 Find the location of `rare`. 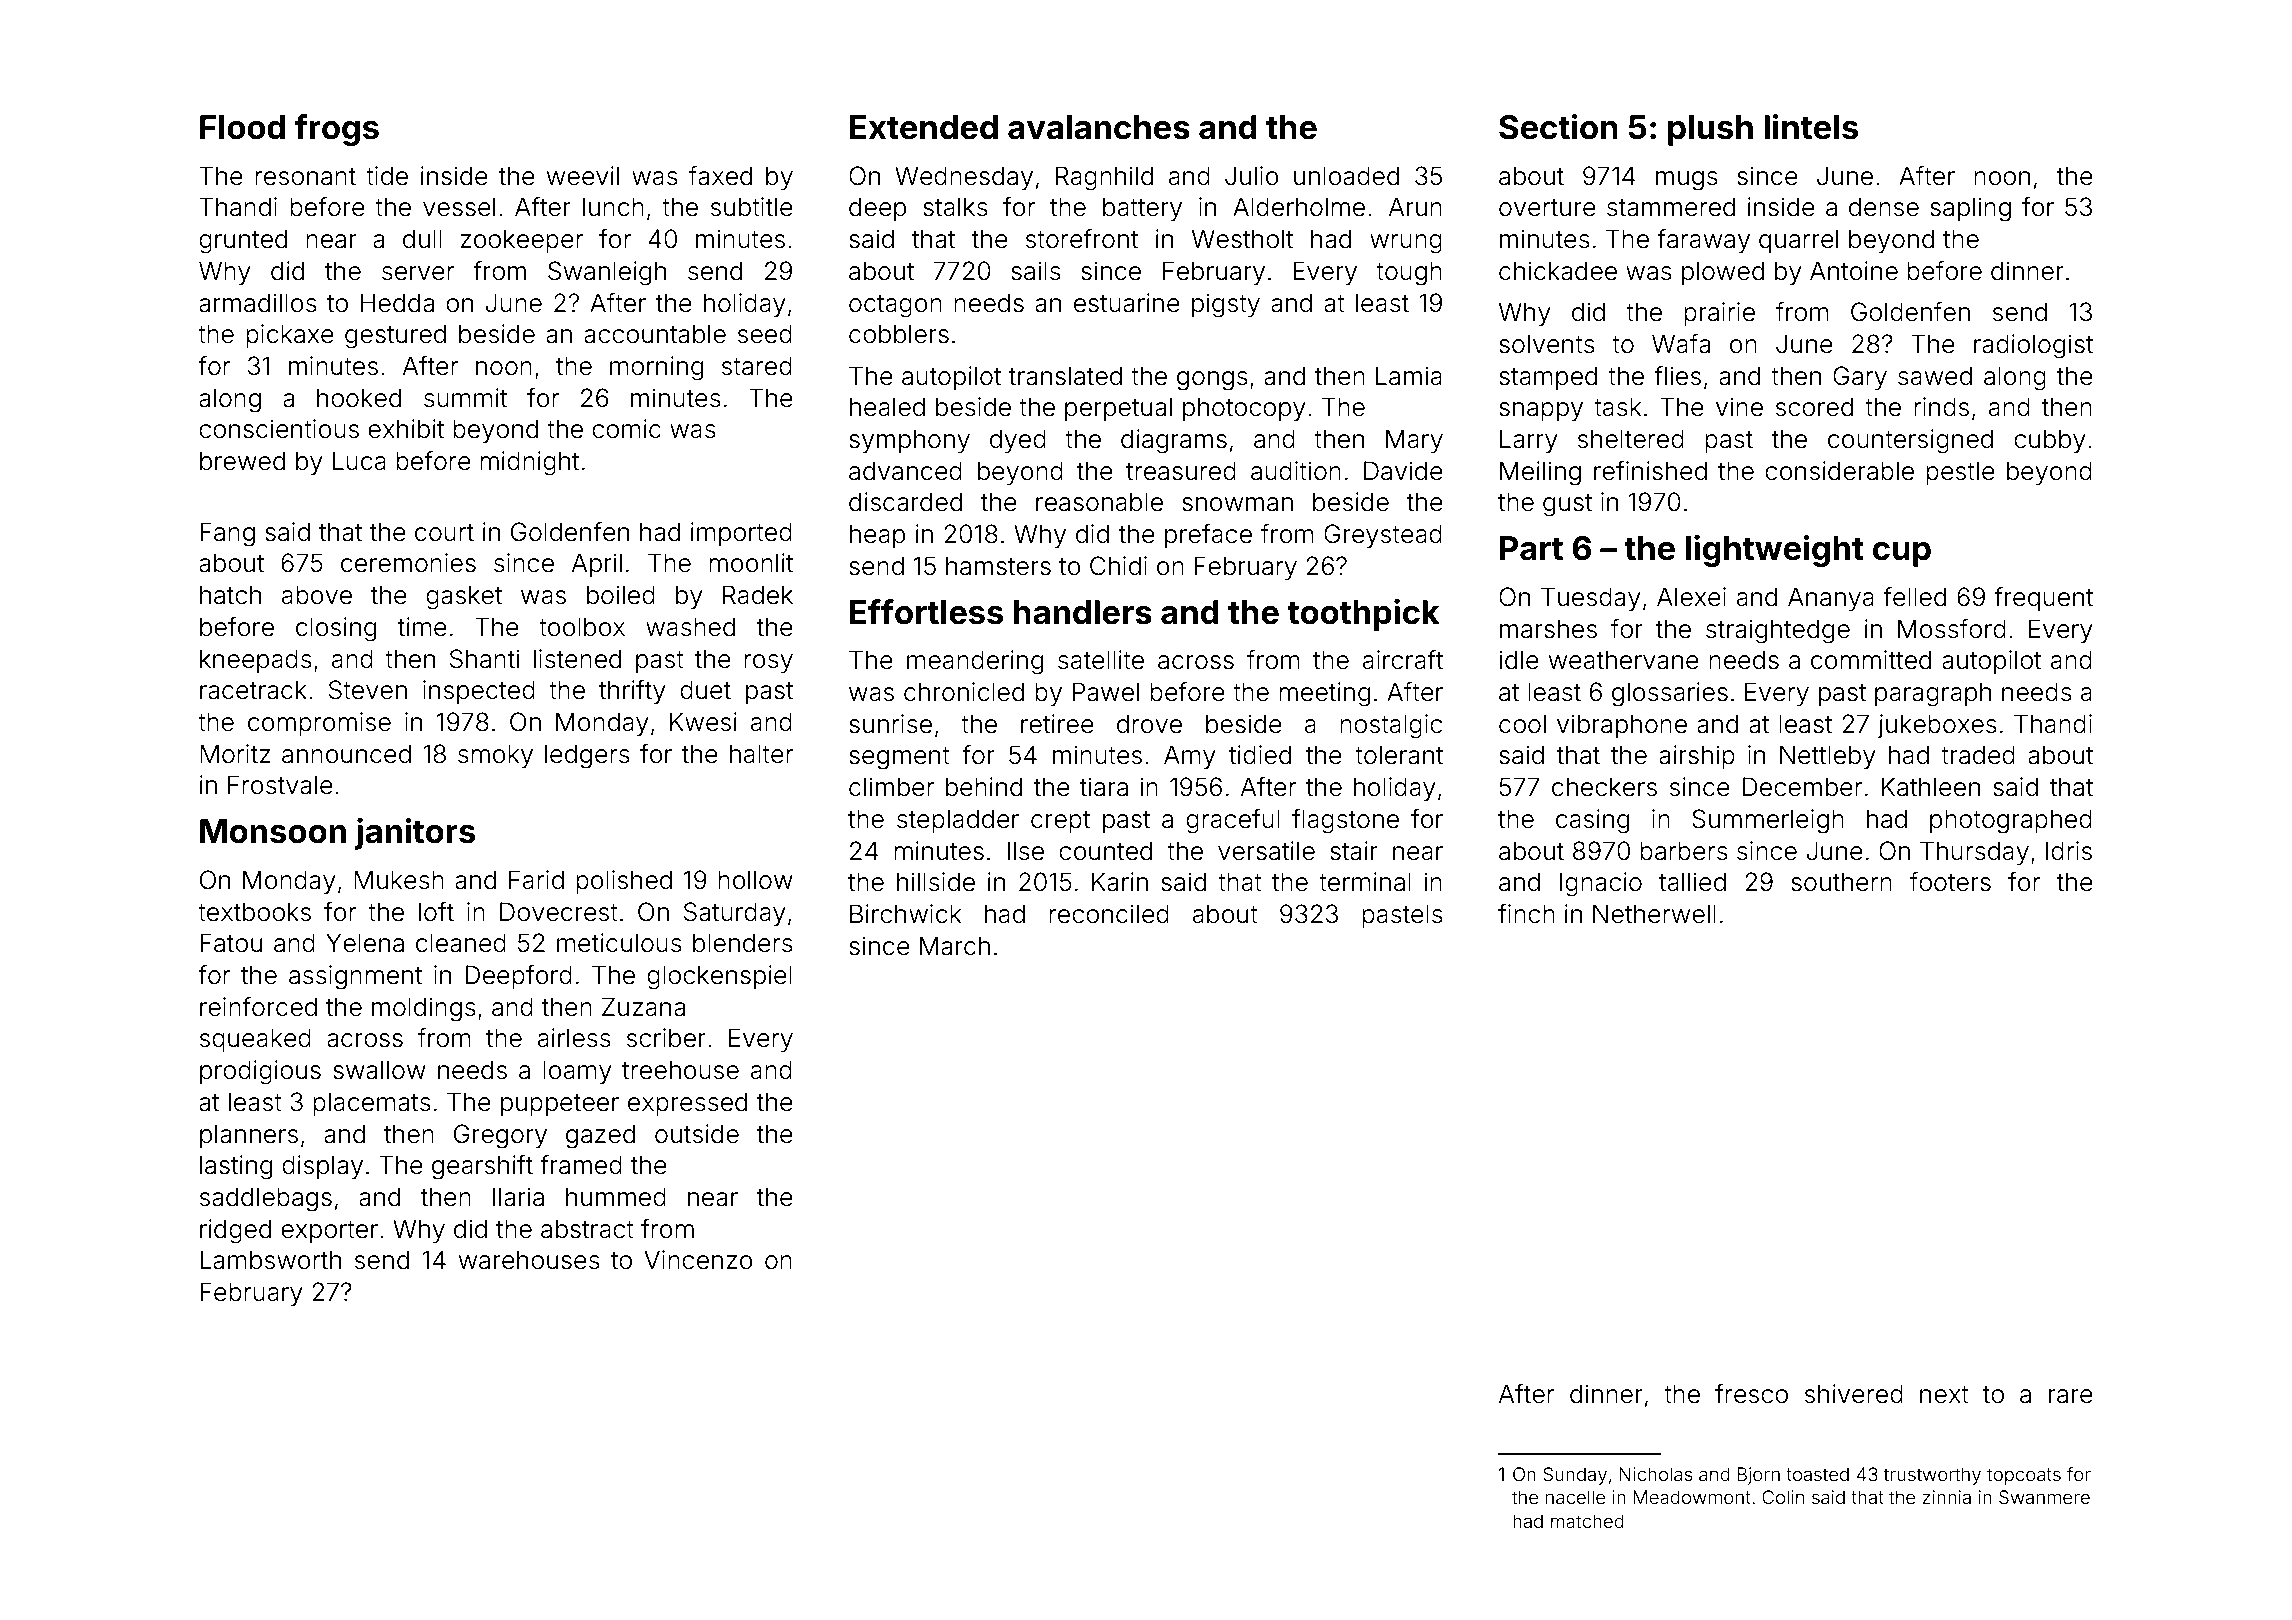

rare is located at coordinates (2071, 1396).
